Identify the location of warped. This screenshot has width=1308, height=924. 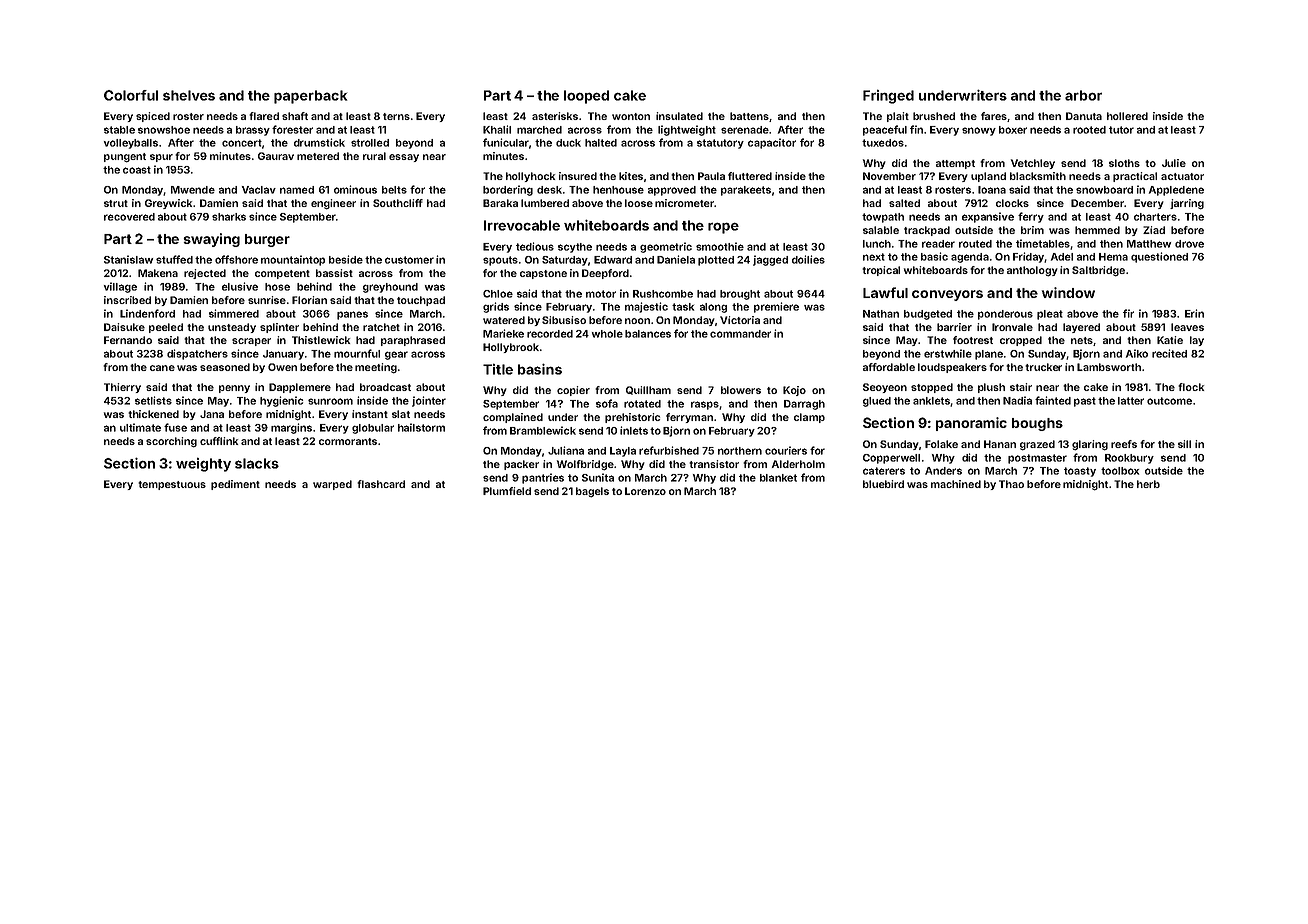
(332, 485).
